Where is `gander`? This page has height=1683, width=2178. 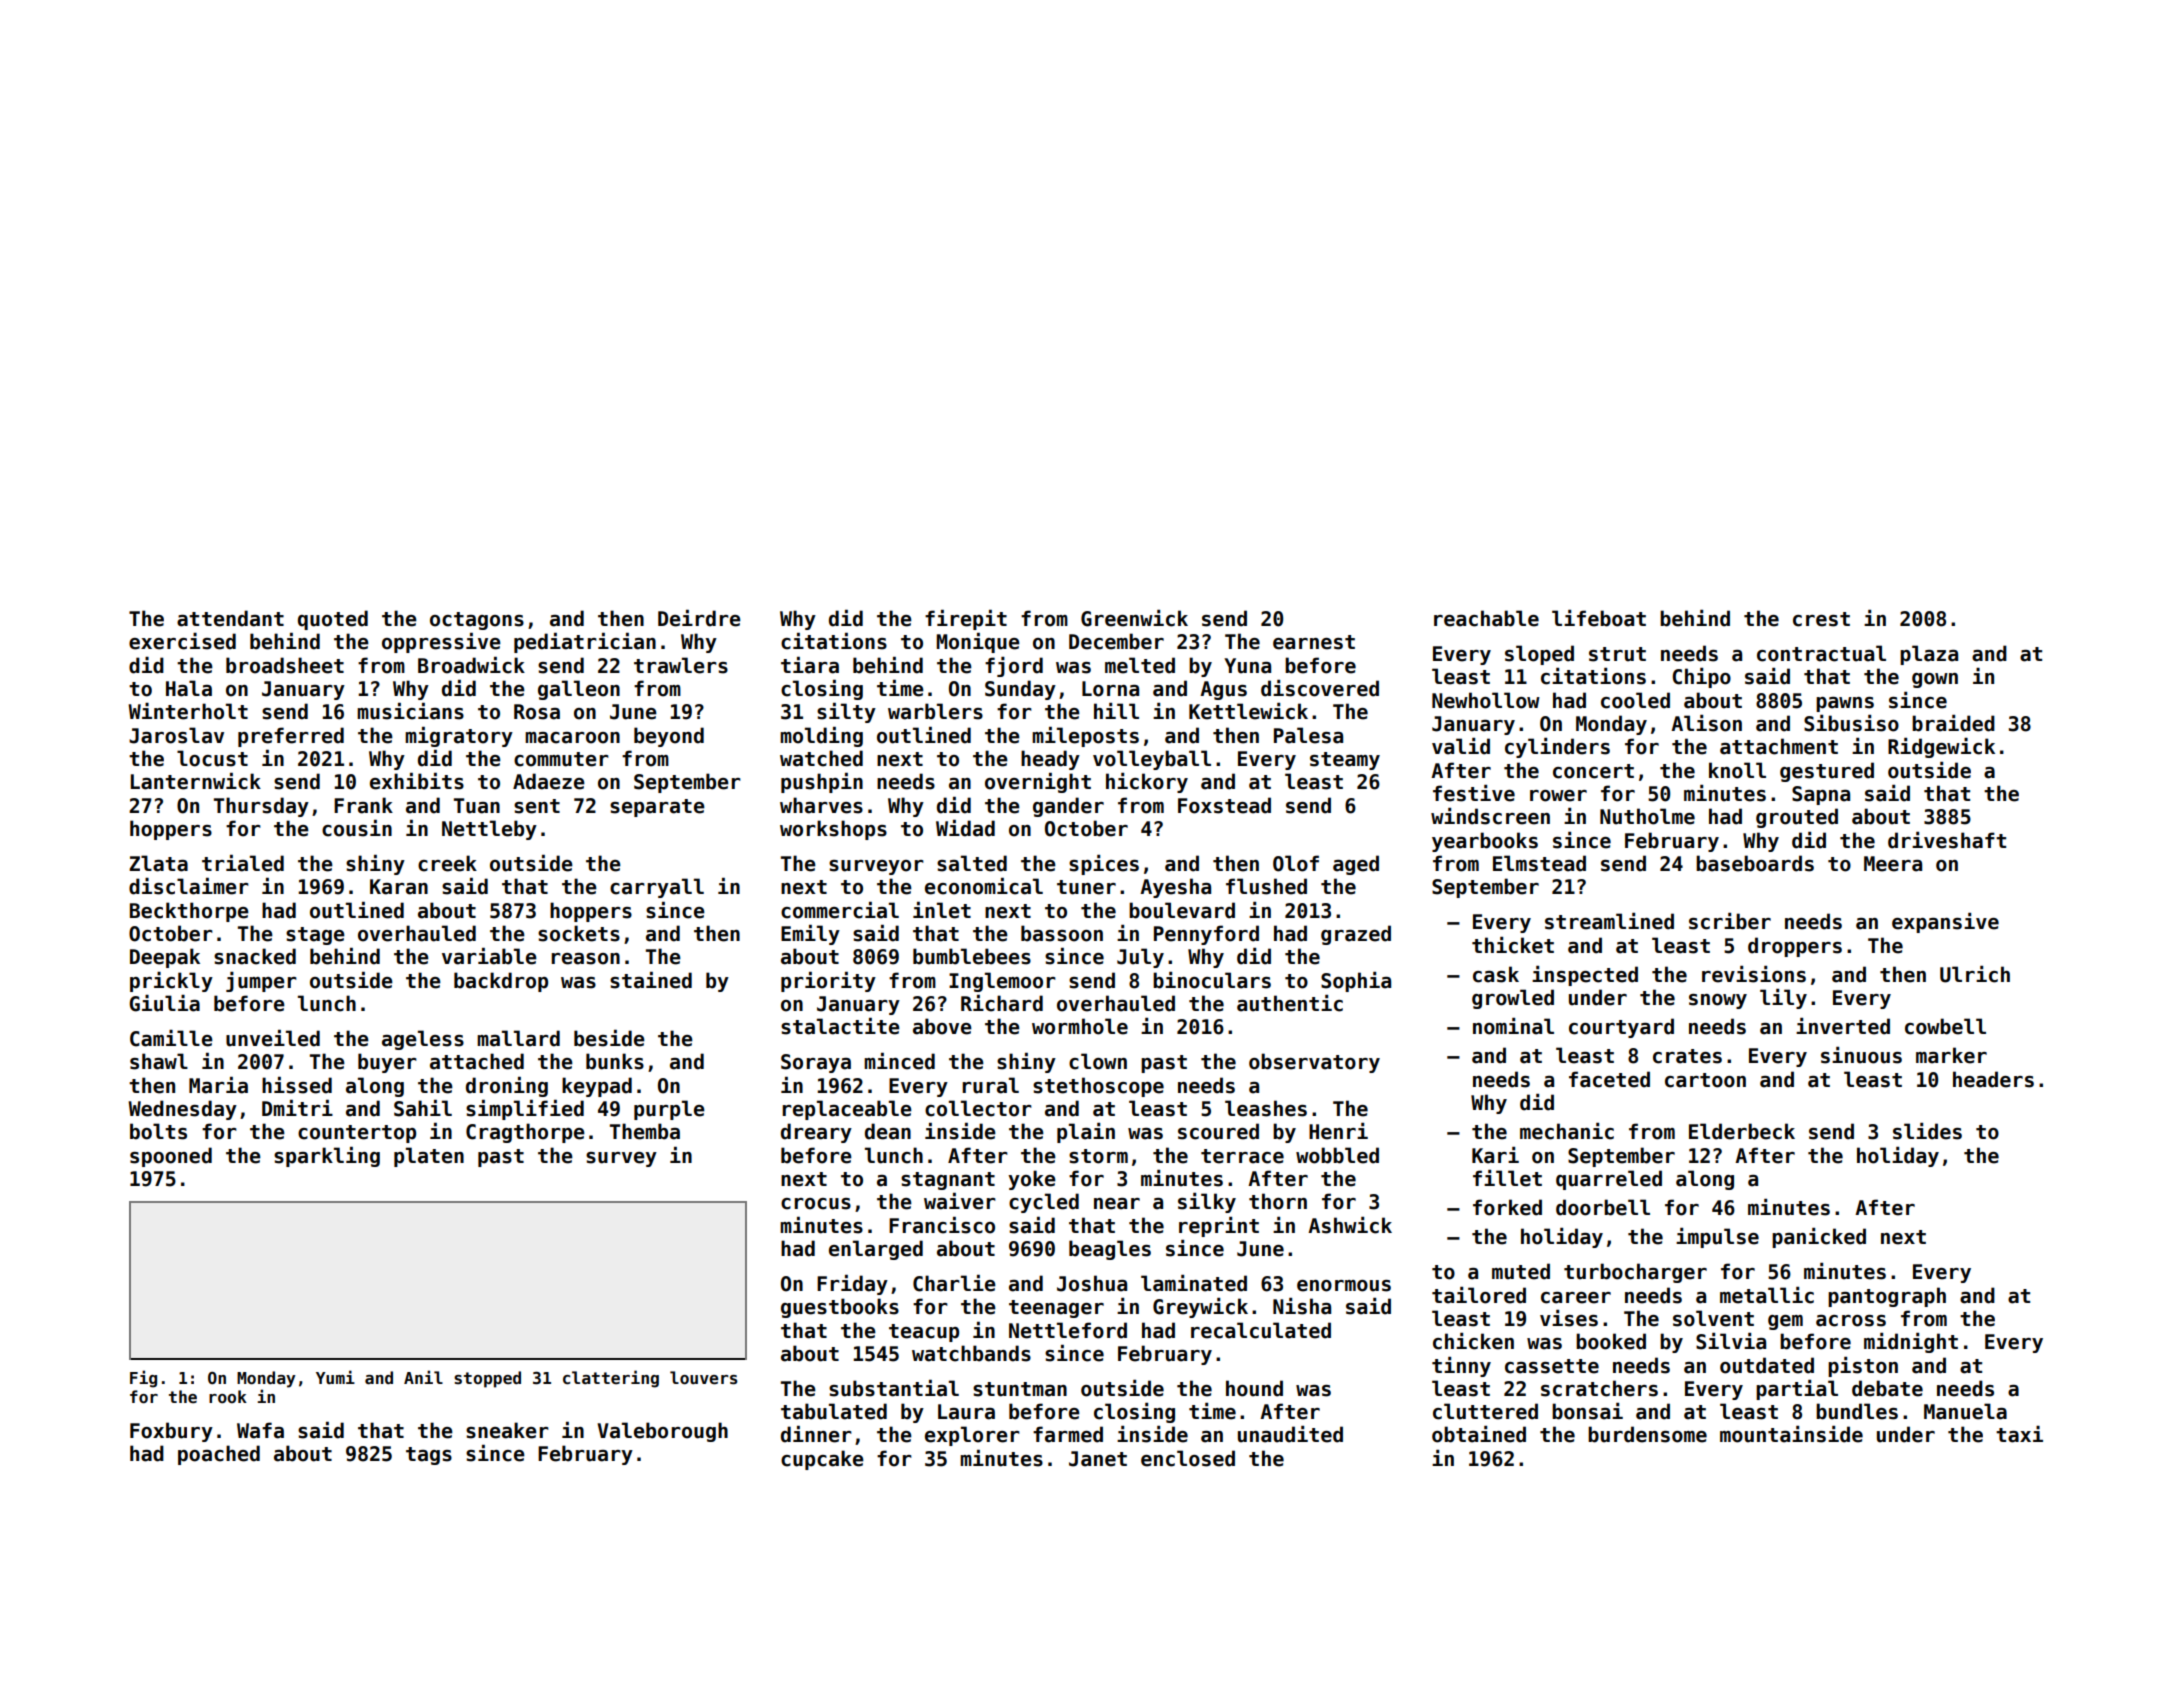
gander is located at coordinates (1068, 807).
